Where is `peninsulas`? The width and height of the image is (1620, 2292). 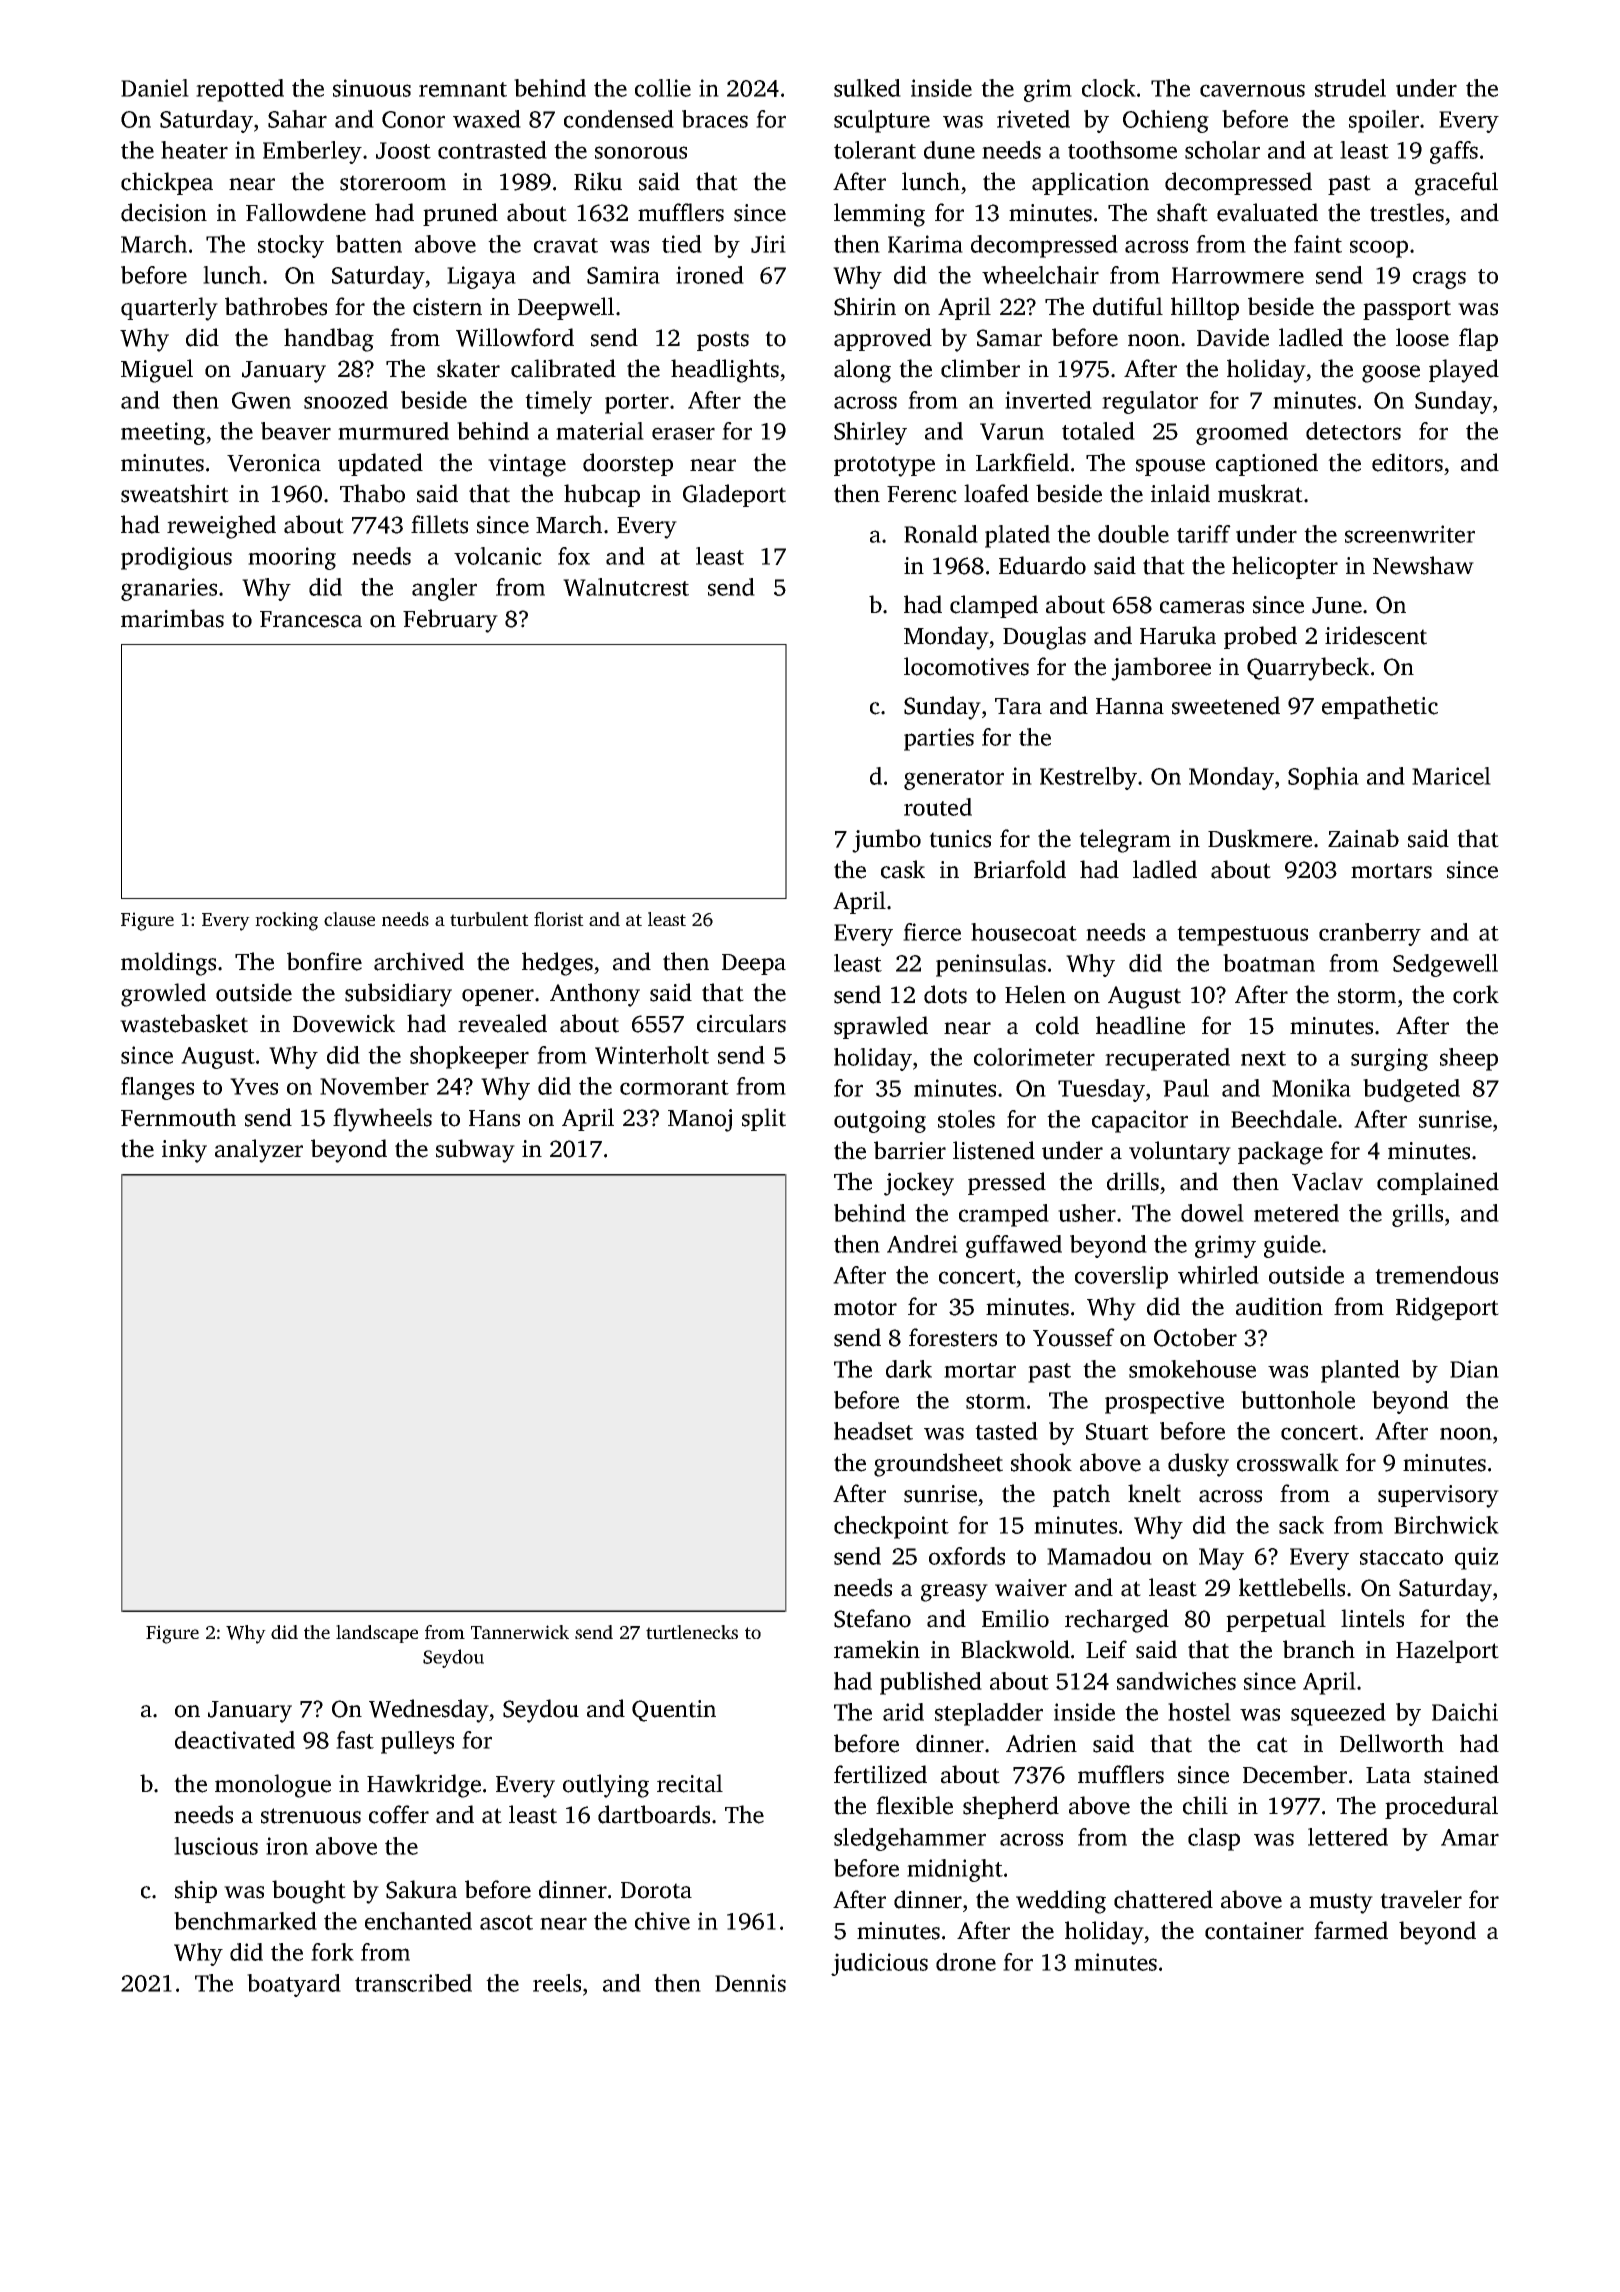 peninsulas is located at coordinates (991, 965).
